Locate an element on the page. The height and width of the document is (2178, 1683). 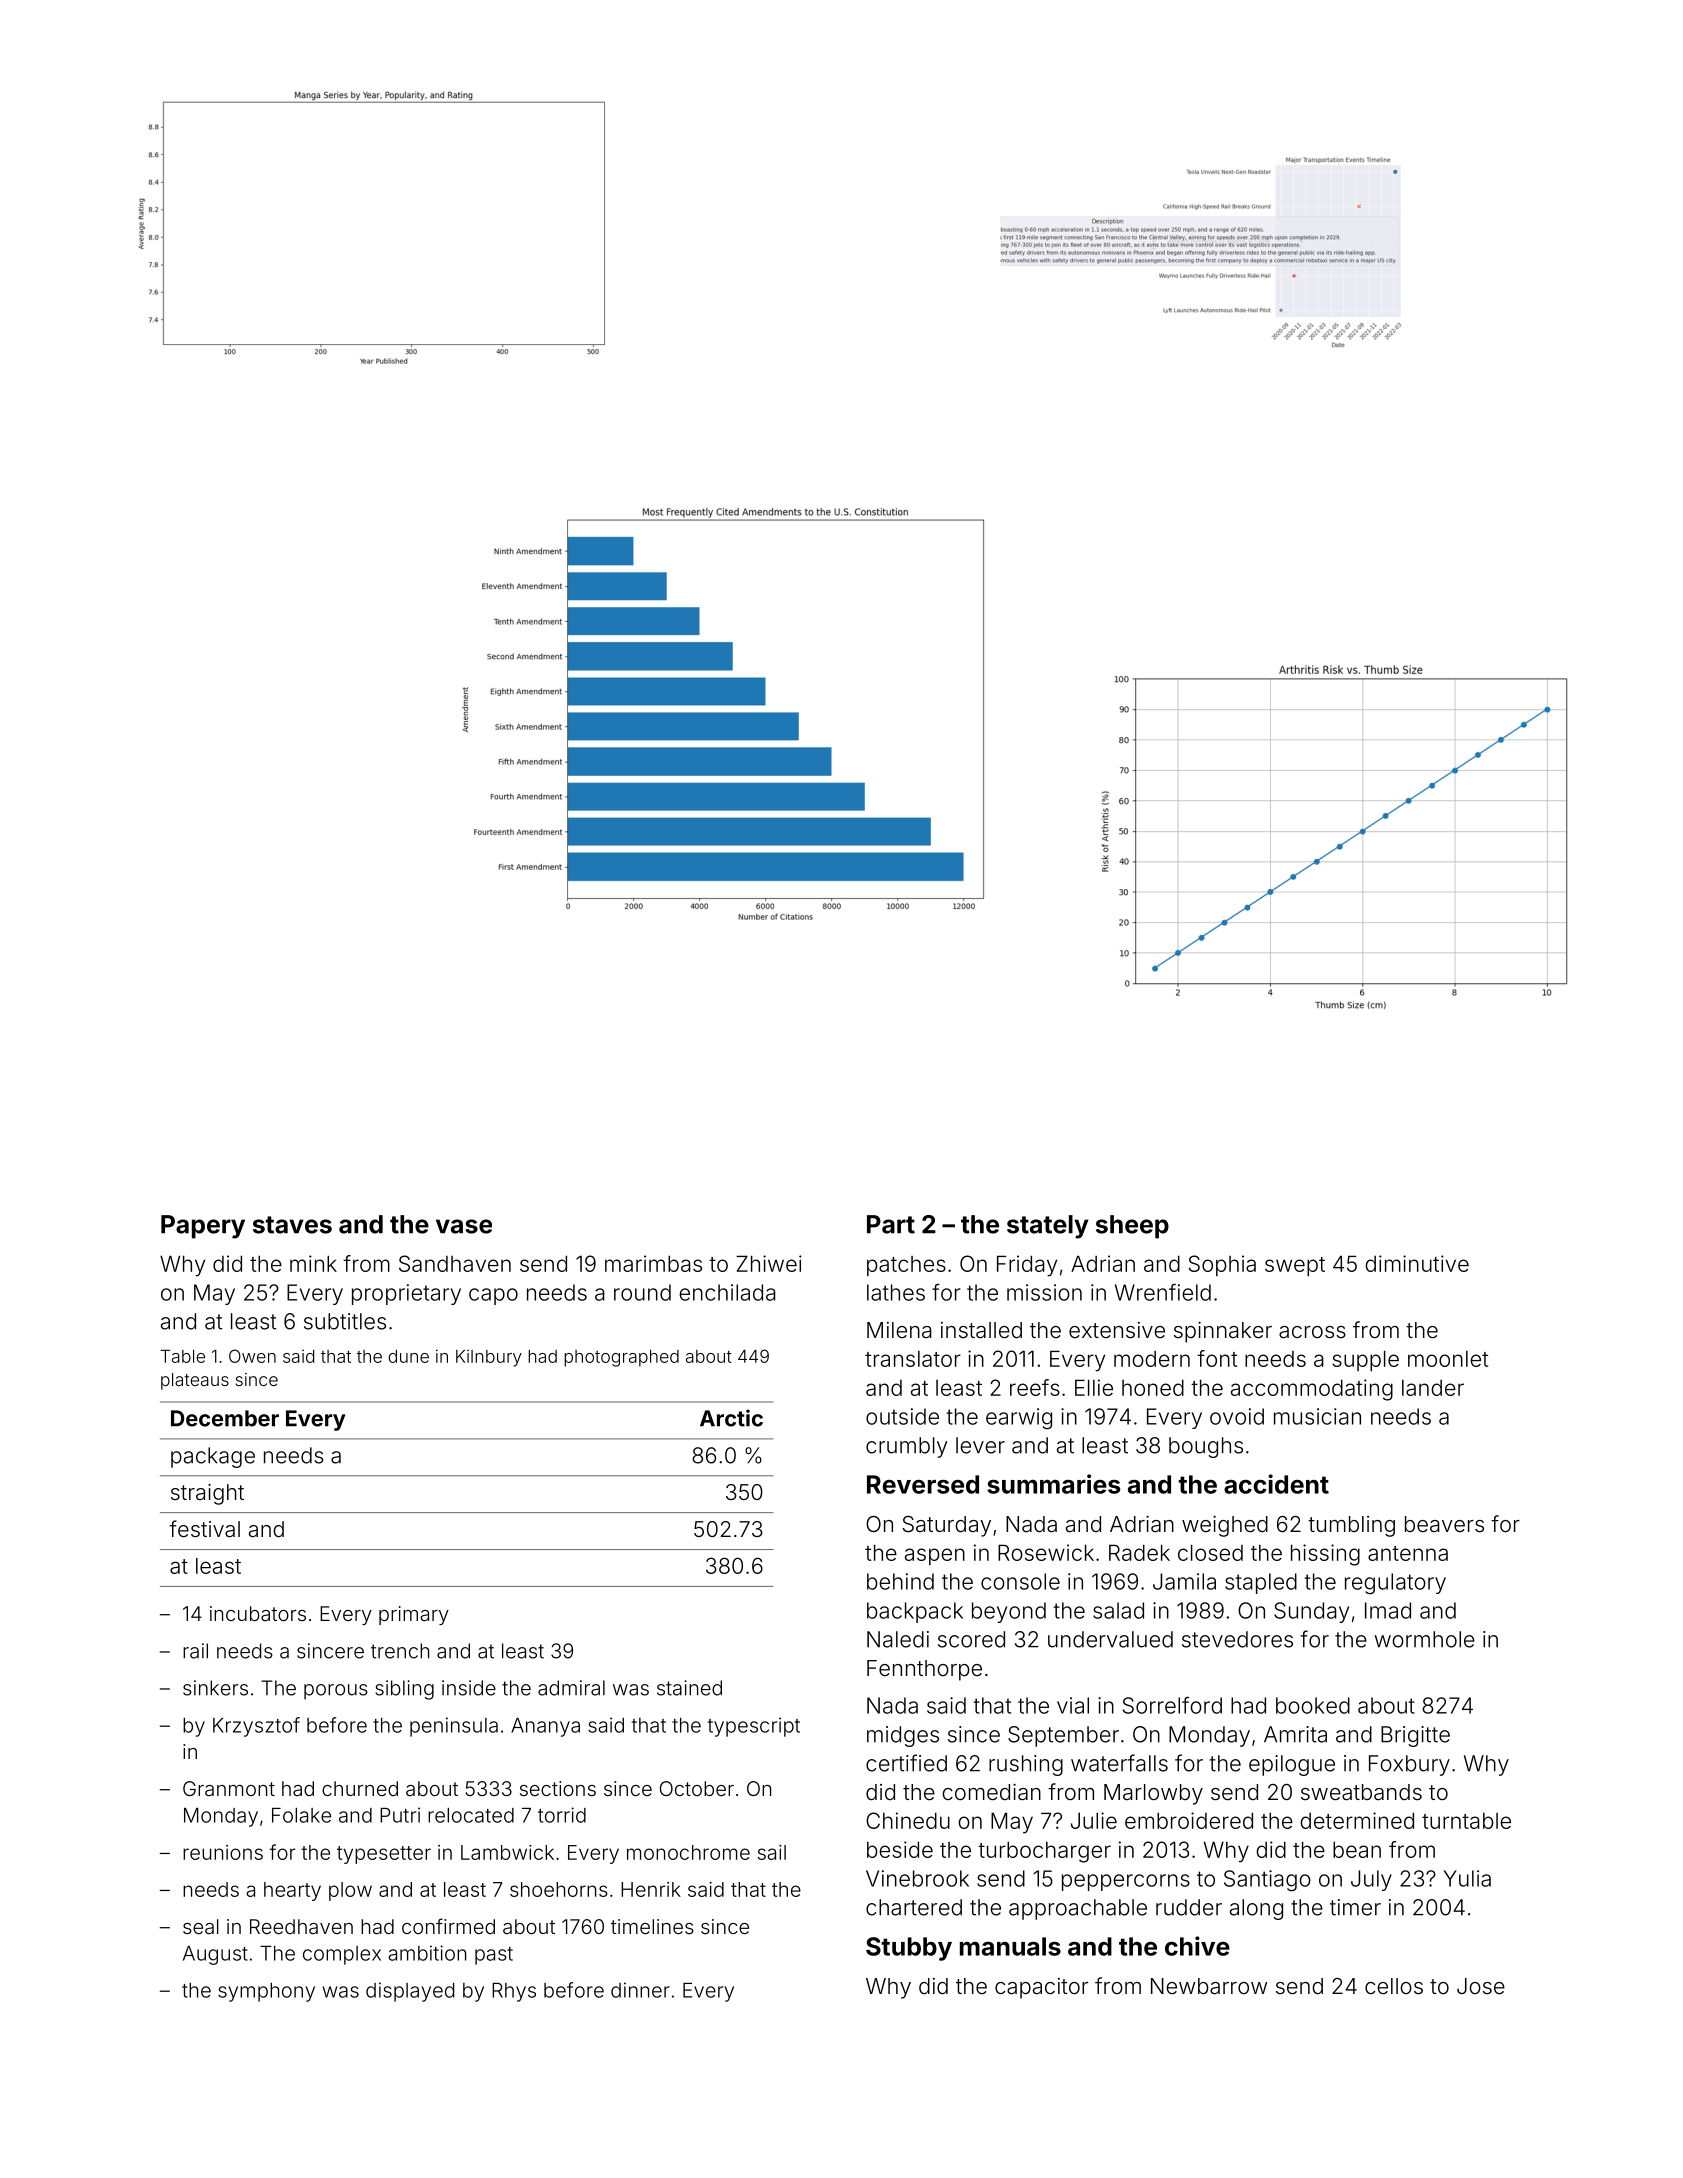
Newbarrow is located at coordinates (1209, 1986).
